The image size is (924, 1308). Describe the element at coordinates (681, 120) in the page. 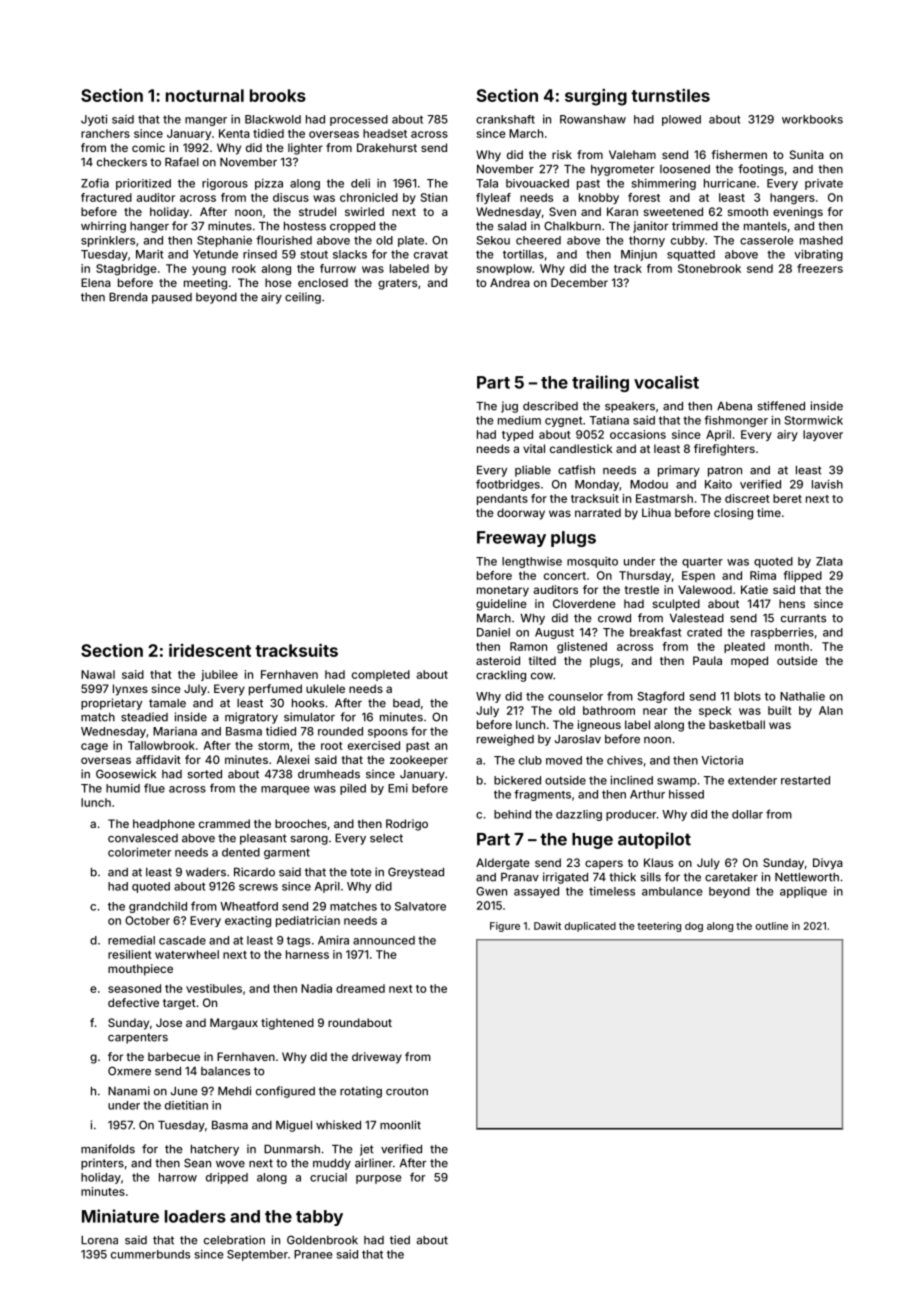

I see `plowed` at that location.
